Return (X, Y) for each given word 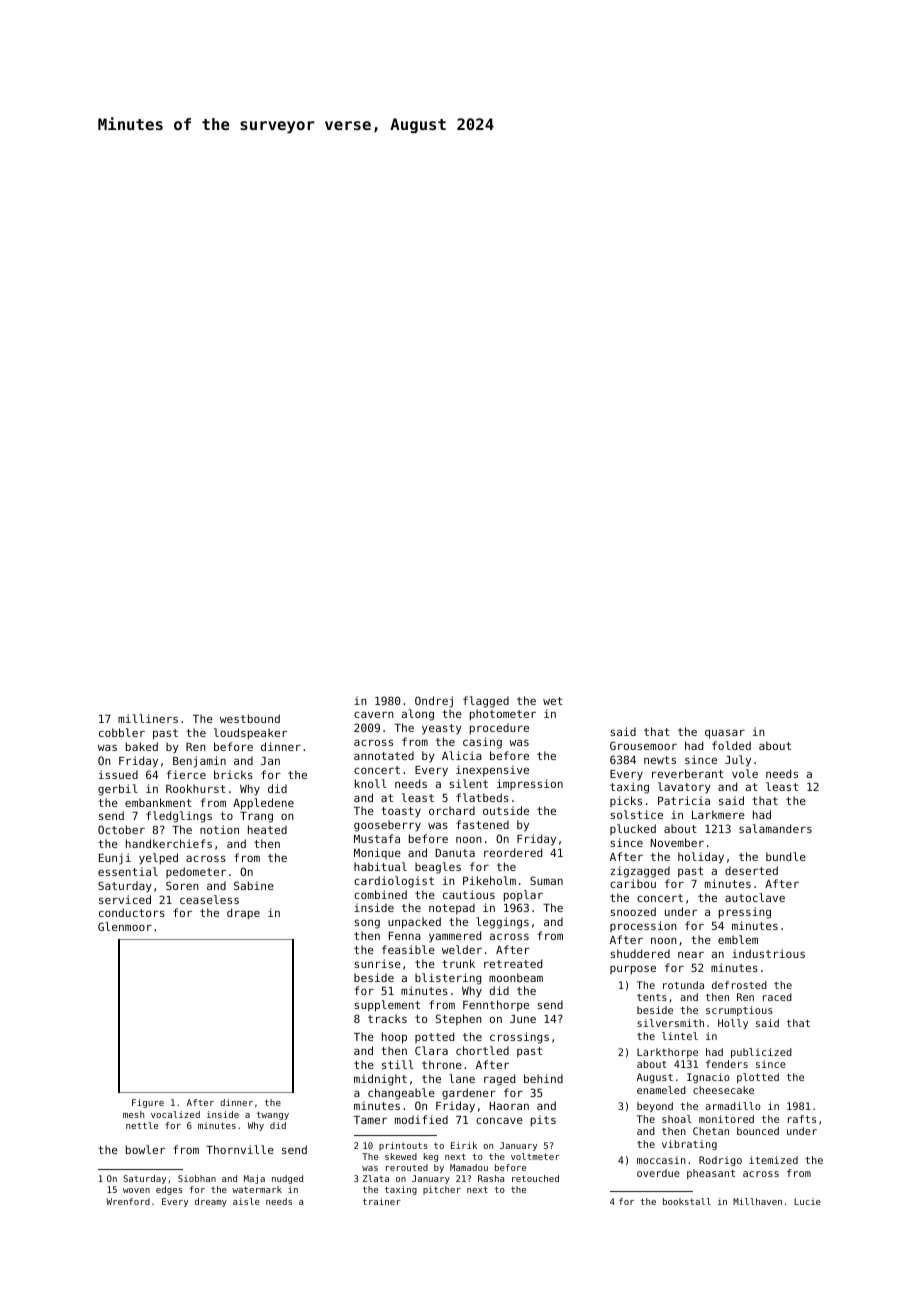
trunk (458, 963)
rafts (802, 1119)
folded (731, 745)
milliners (148, 718)
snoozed (633, 911)
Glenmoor (125, 926)
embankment (158, 802)
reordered (513, 852)
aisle (246, 1201)
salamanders (775, 828)
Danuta (455, 853)
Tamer (370, 1120)
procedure (499, 729)
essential (128, 871)
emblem (738, 939)
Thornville (240, 1149)
